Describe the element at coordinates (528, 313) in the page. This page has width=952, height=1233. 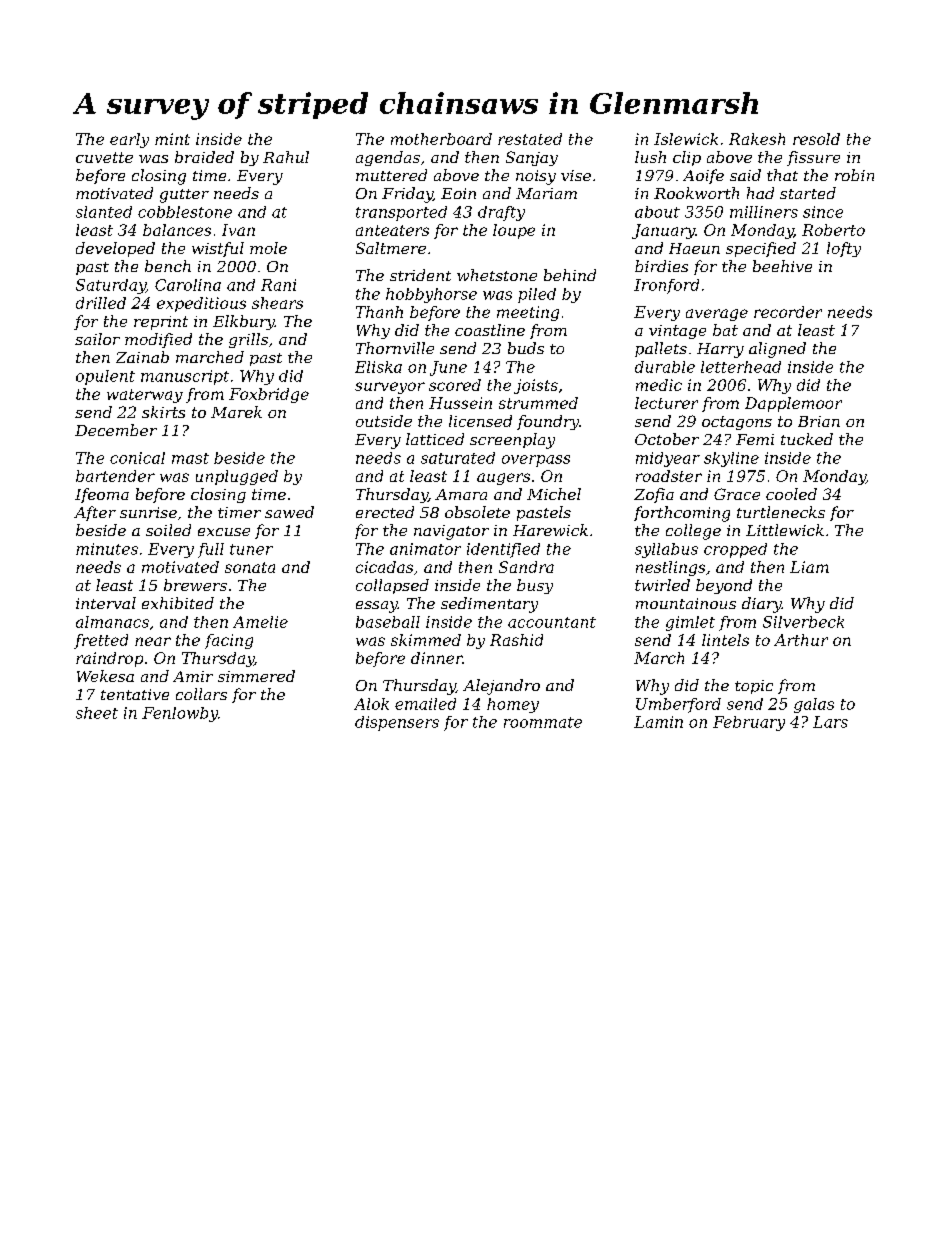
I see `meeting` at that location.
